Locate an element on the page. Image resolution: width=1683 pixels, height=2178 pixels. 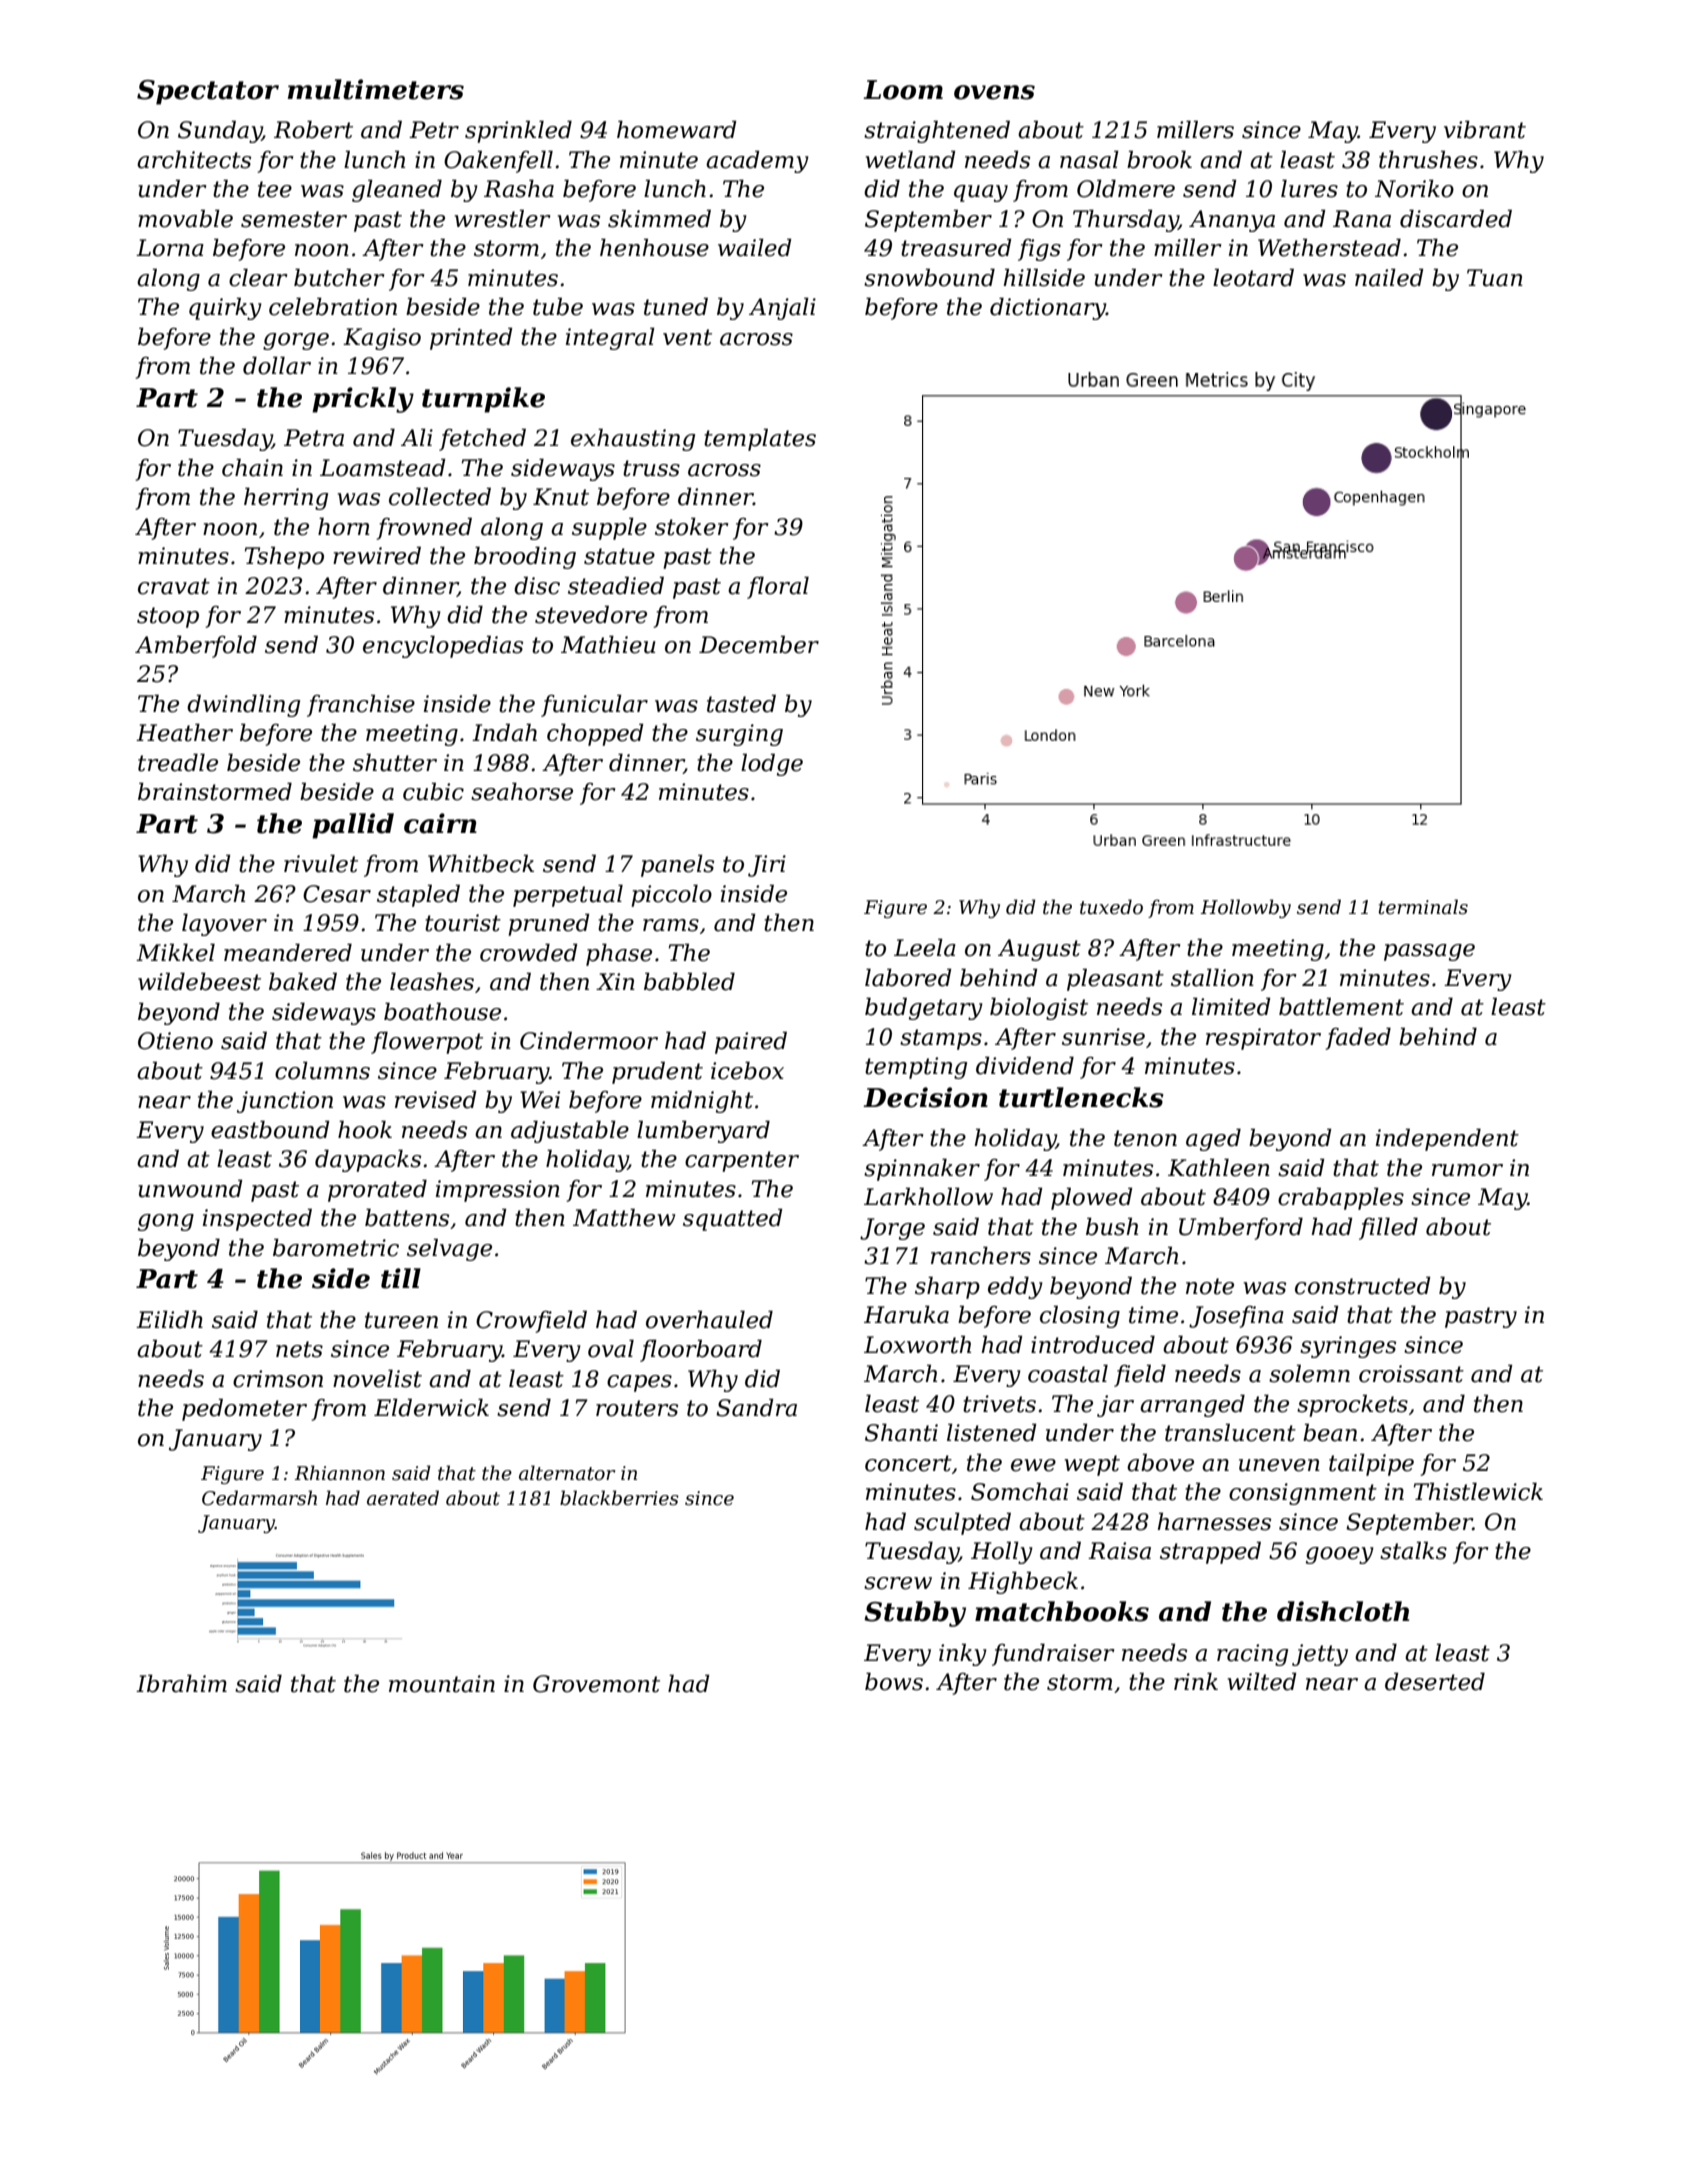
Sandra is located at coordinates (756, 1407).
